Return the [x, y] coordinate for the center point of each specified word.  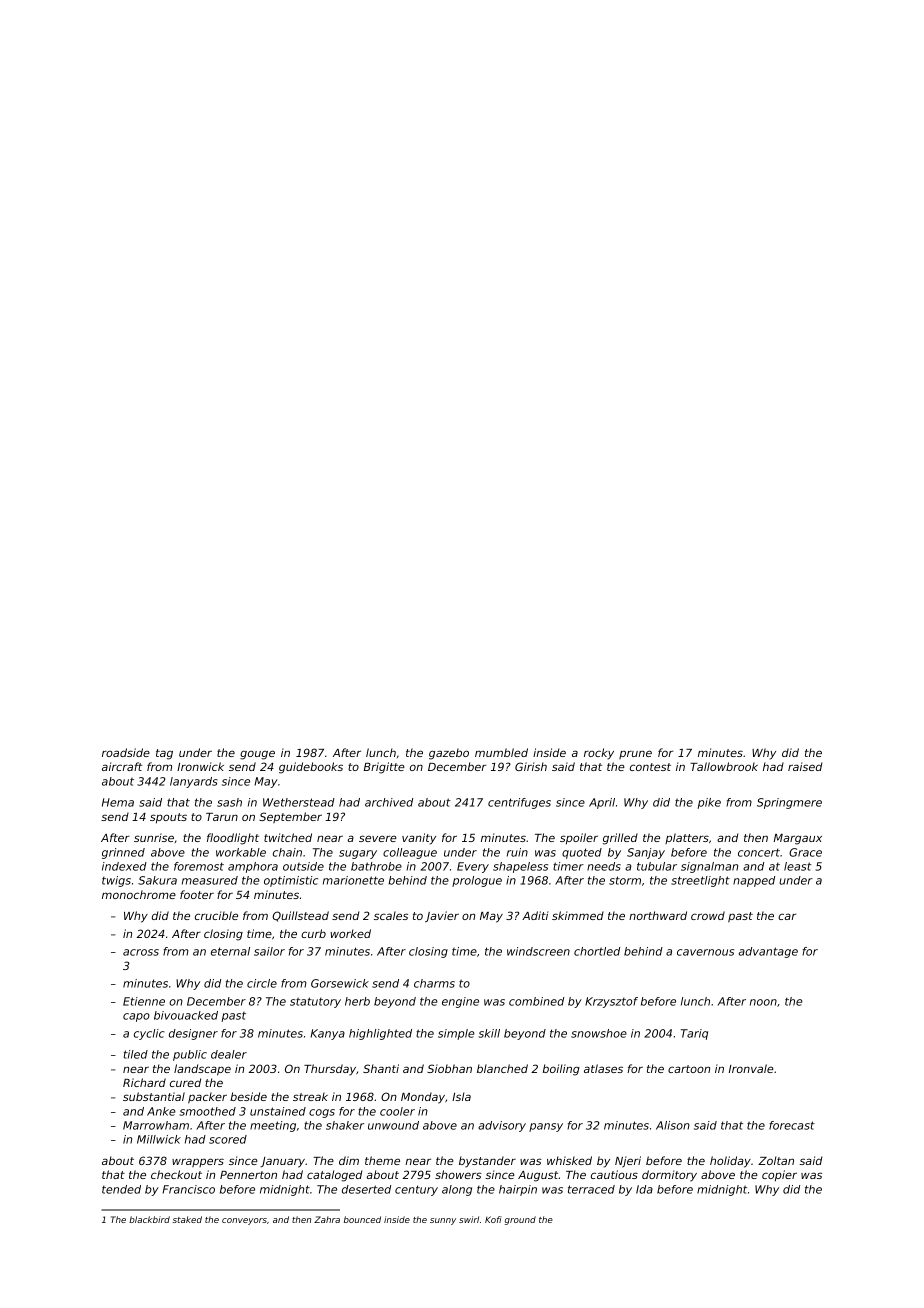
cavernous [705, 952]
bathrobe [376, 866]
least [798, 866]
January [283, 1162]
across [141, 952]
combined [536, 1001]
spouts [168, 818]
